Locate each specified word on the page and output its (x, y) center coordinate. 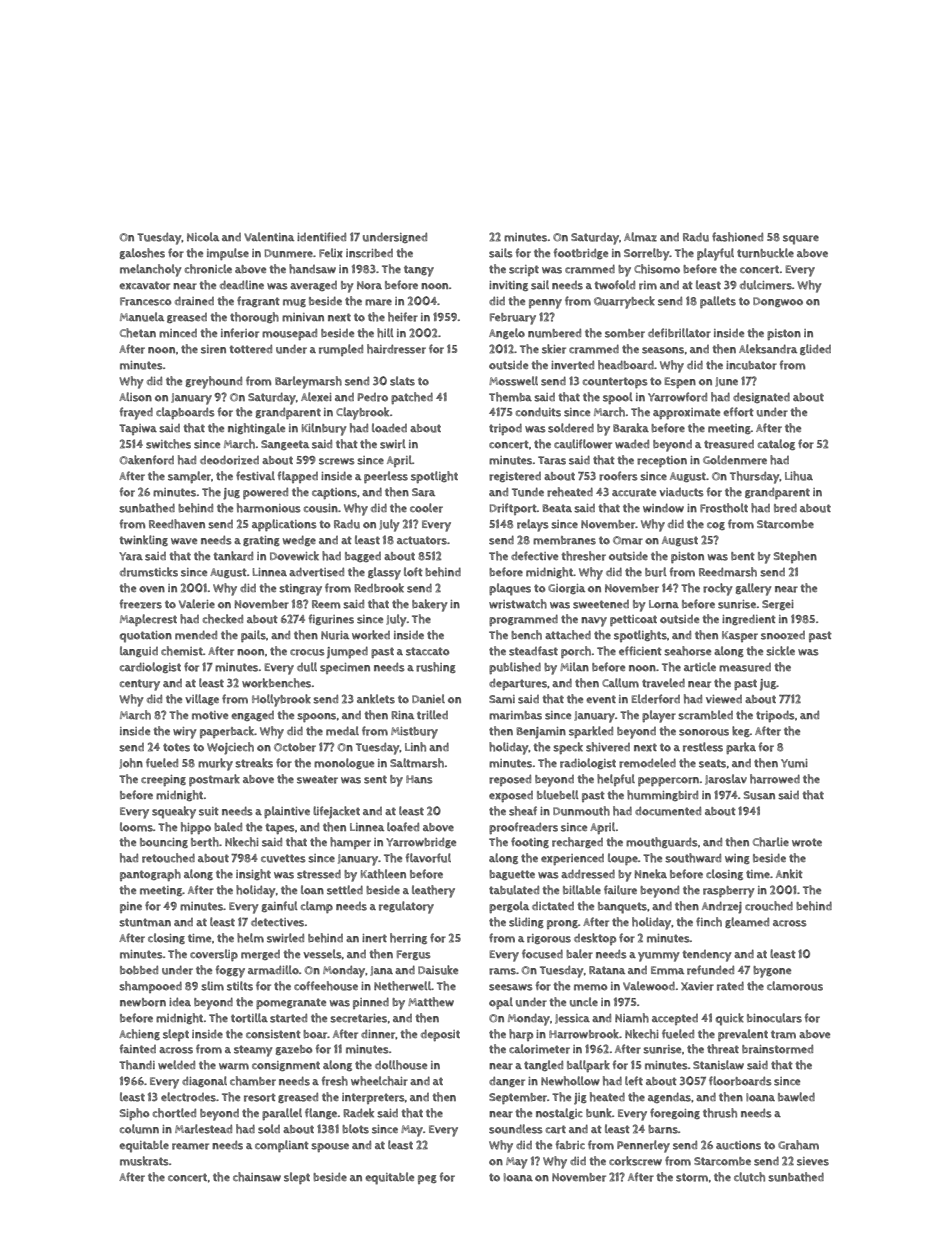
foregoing (675, 1113)
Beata (557, 508)
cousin (321, 508)
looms (136, 827)
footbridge (581, 253)
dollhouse (401, 1065)
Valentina (269, 236)
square (801, 240)
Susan (759, 795)
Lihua (799, 476)
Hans (419, 779)
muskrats (144, 1161)
